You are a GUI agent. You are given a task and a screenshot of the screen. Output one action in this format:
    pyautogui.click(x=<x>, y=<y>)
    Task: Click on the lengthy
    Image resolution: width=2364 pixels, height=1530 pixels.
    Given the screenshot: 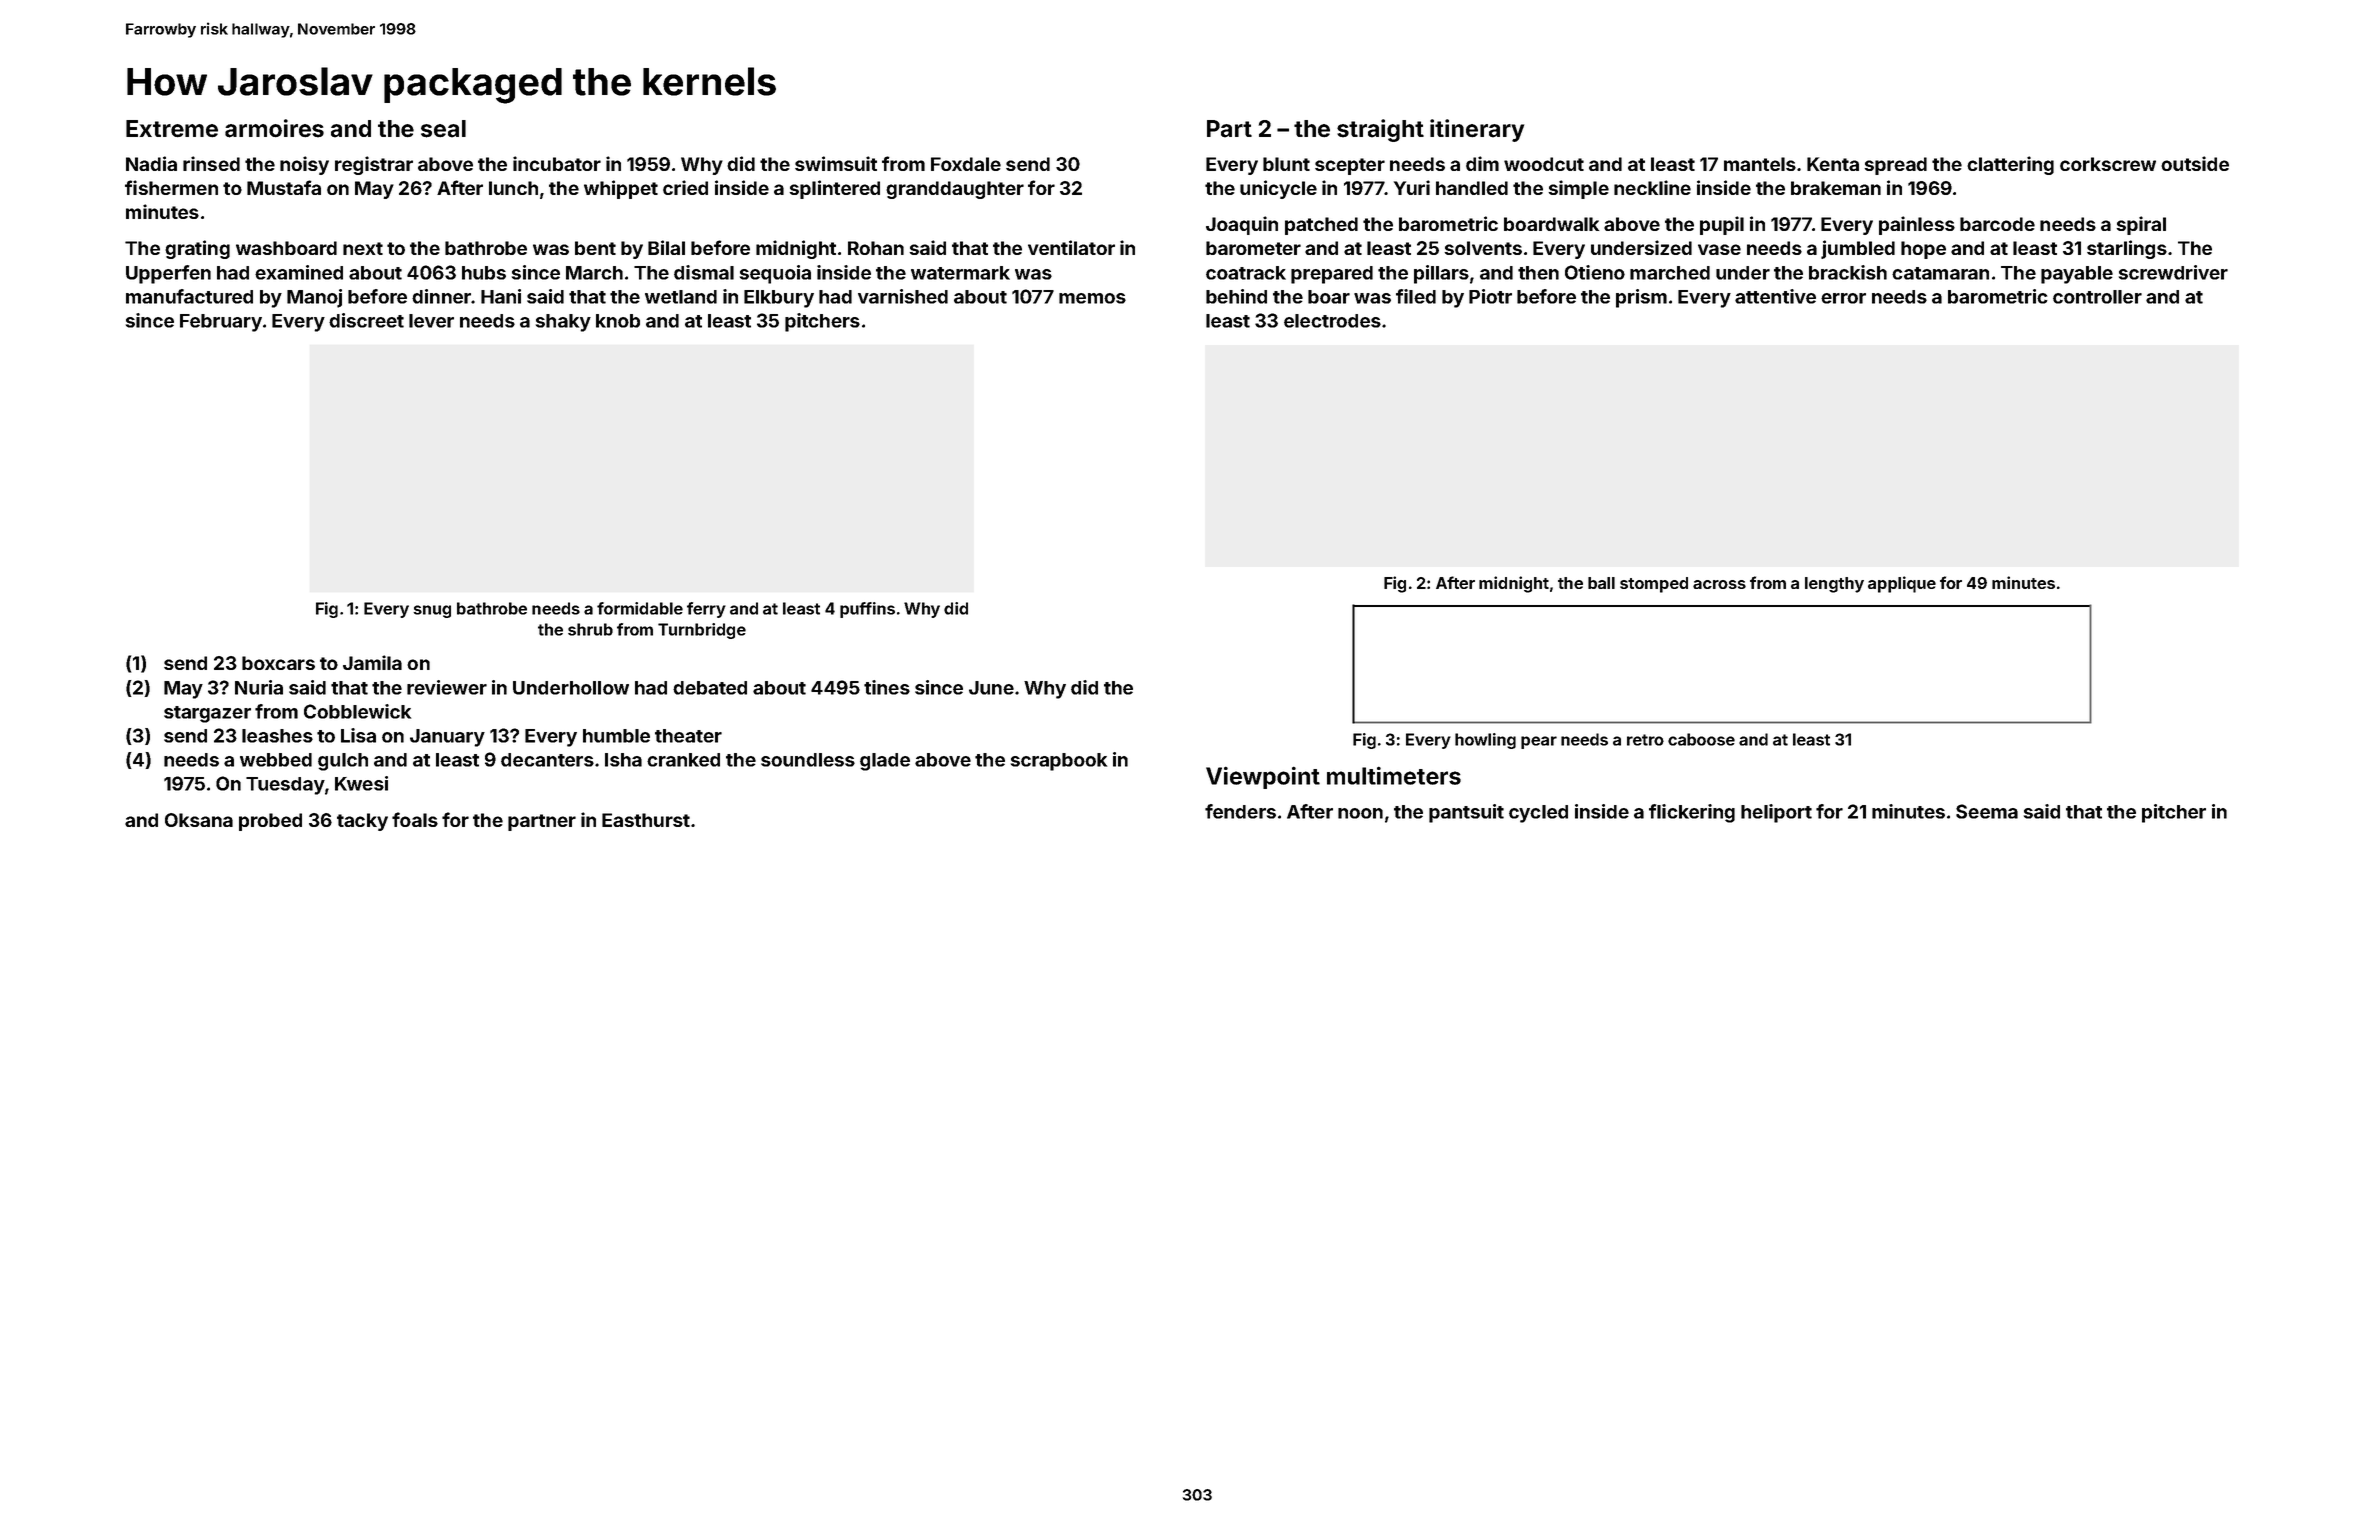 What is the action you would take?
    pyautogui.click(x=1834, y=585)
